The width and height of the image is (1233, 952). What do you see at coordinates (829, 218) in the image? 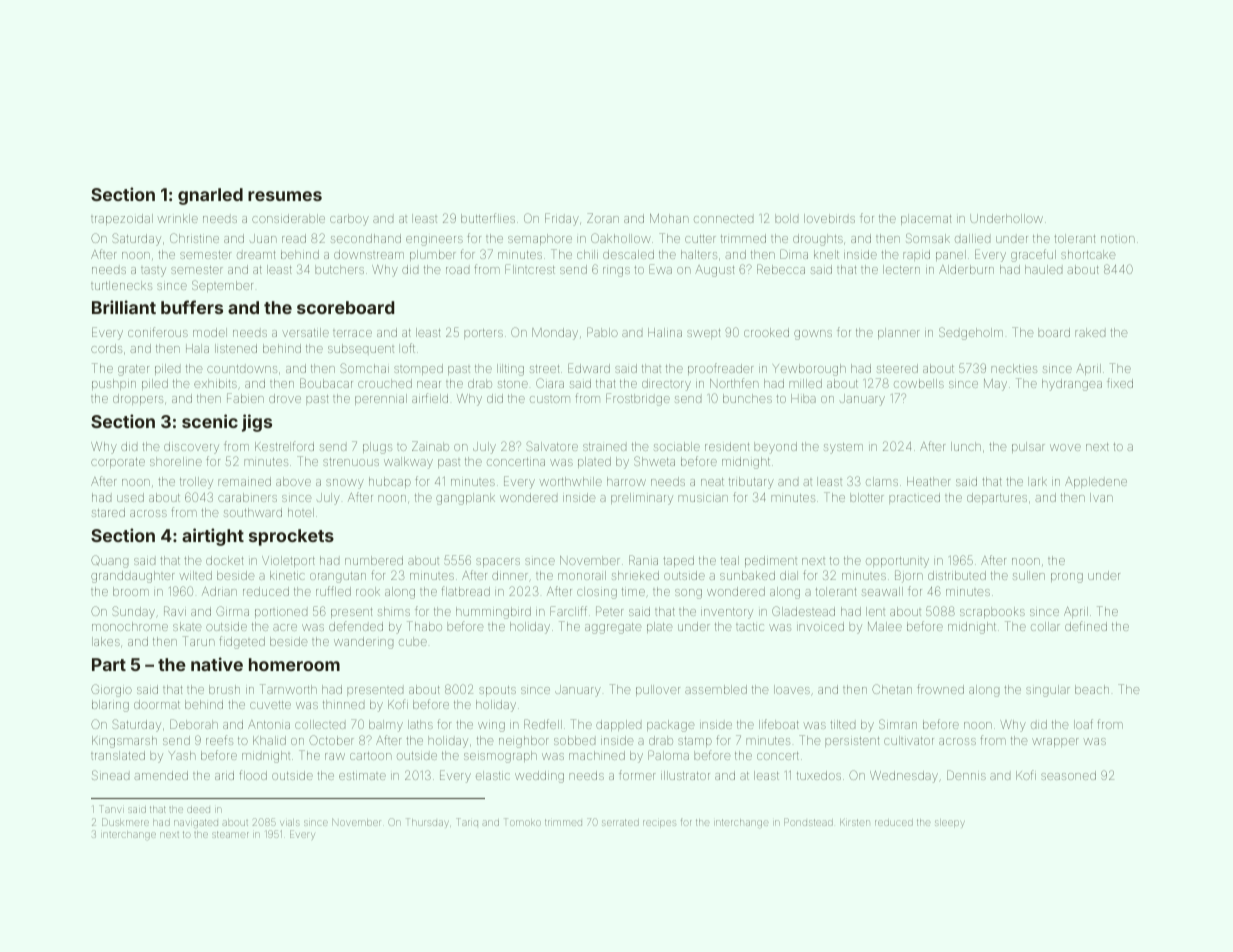
I see `lovebirds` at bounding box center [829, 218].
